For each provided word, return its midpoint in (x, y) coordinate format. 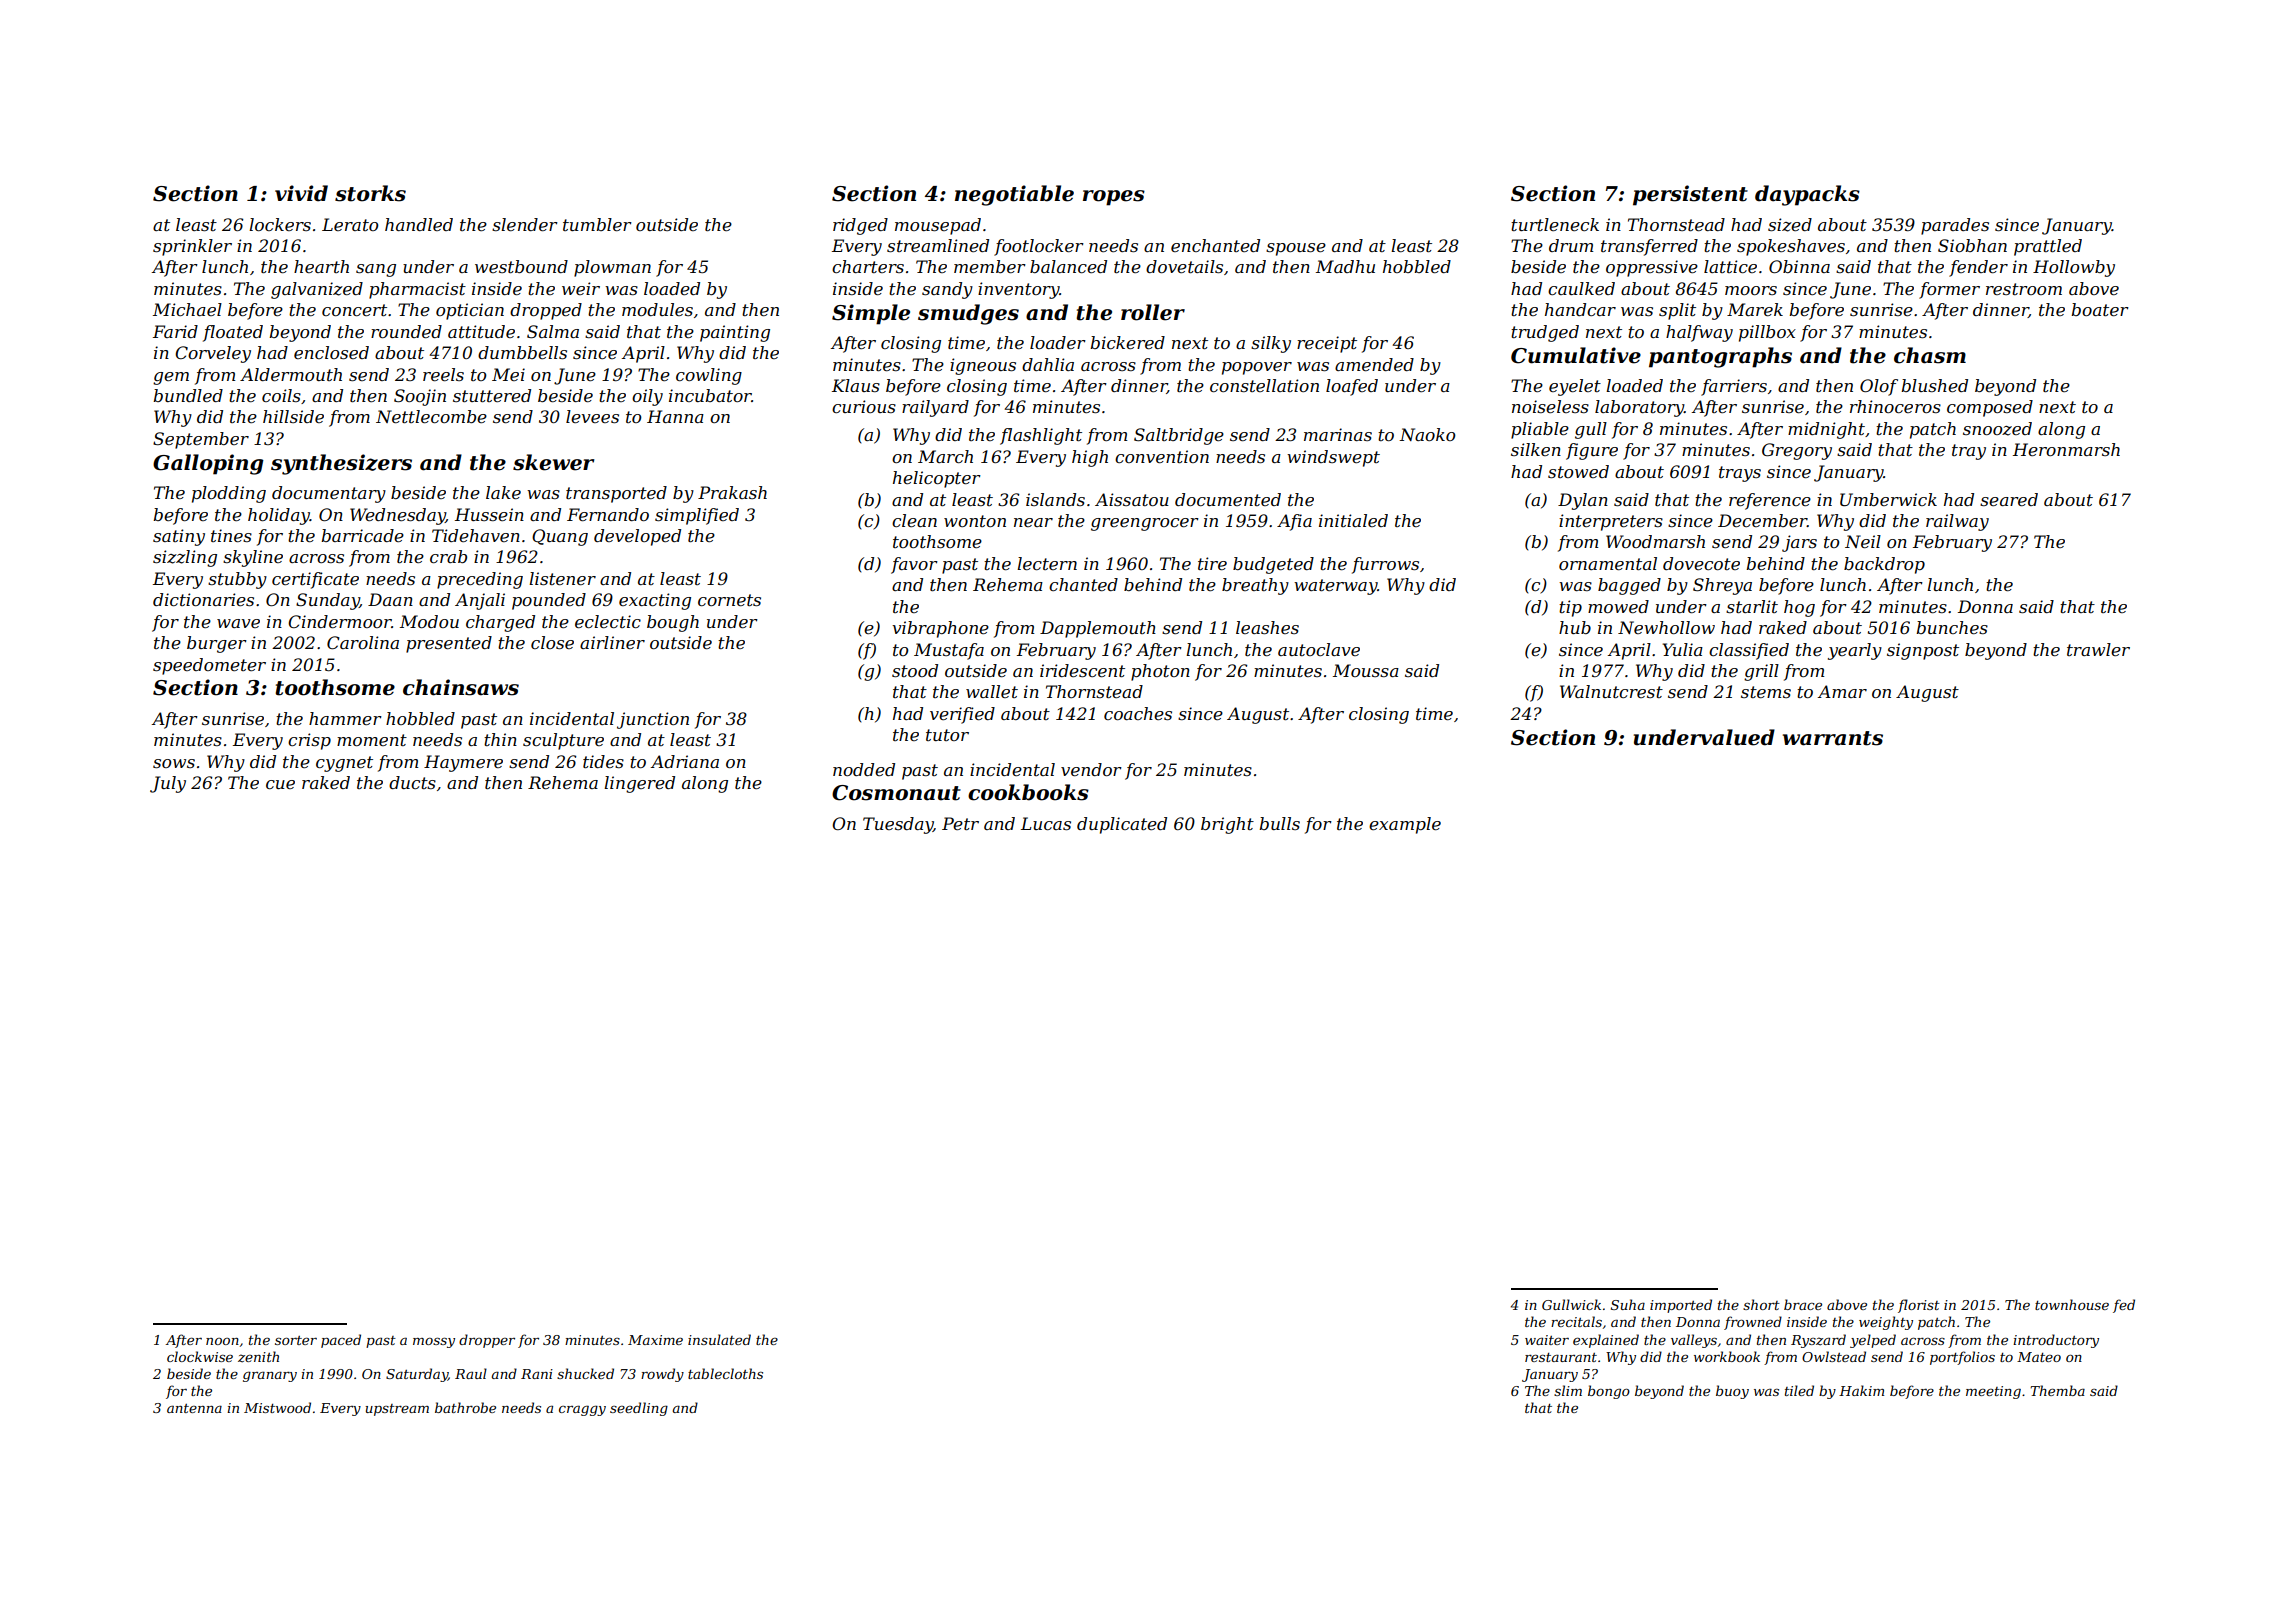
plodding (229, 494)
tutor (947, 735)
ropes (1114, 198)
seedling (639, 1409)
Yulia (1683, 649)
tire (1212, 563)
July (168, 784)
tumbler (597, 224)
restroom (2024, 289)
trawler (2098, 649)
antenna (194, 1408)
